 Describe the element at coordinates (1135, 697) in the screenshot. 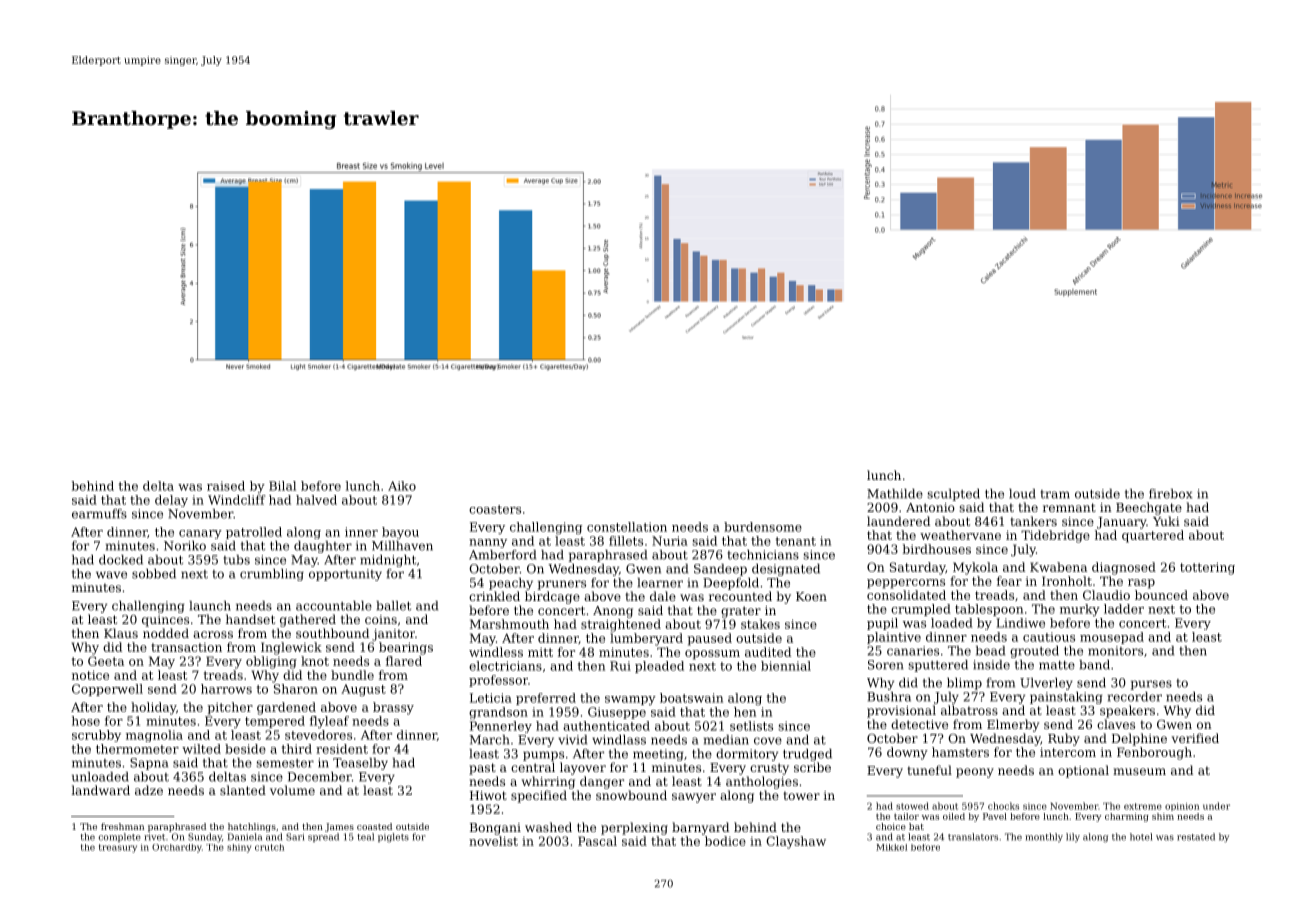

I see `recorder` at that location.
